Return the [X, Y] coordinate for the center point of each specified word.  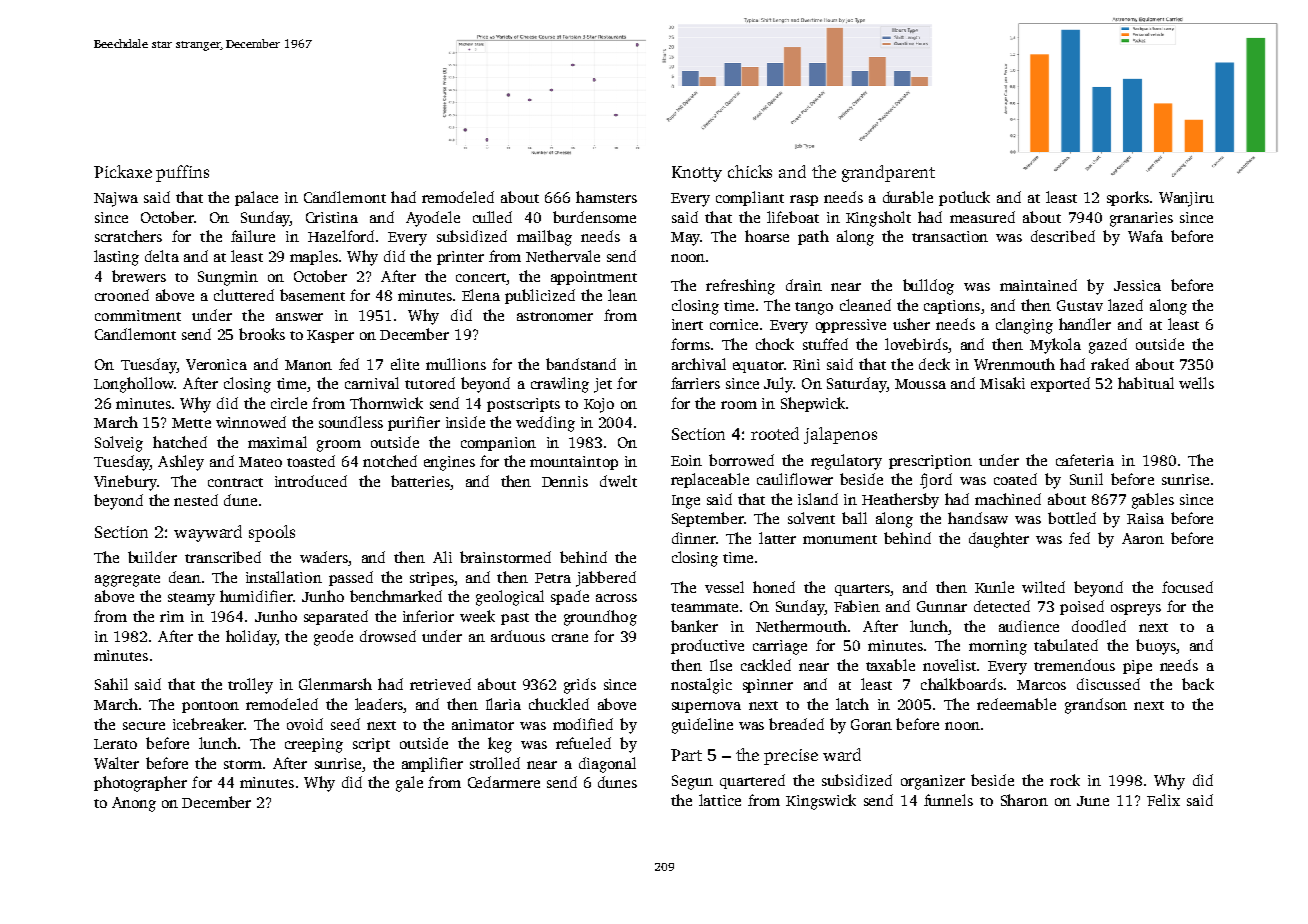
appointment [594, 278]
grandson [1096, 706]
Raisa [1145, 518]
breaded [796, 724]
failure [253, 236]
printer [460, 258]
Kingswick [821, 802]
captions [952, 307]
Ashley [181, 463]
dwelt [618, 481]
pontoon [210, 707]
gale [409, 784]
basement [312, 295]
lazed [1125, 305]
